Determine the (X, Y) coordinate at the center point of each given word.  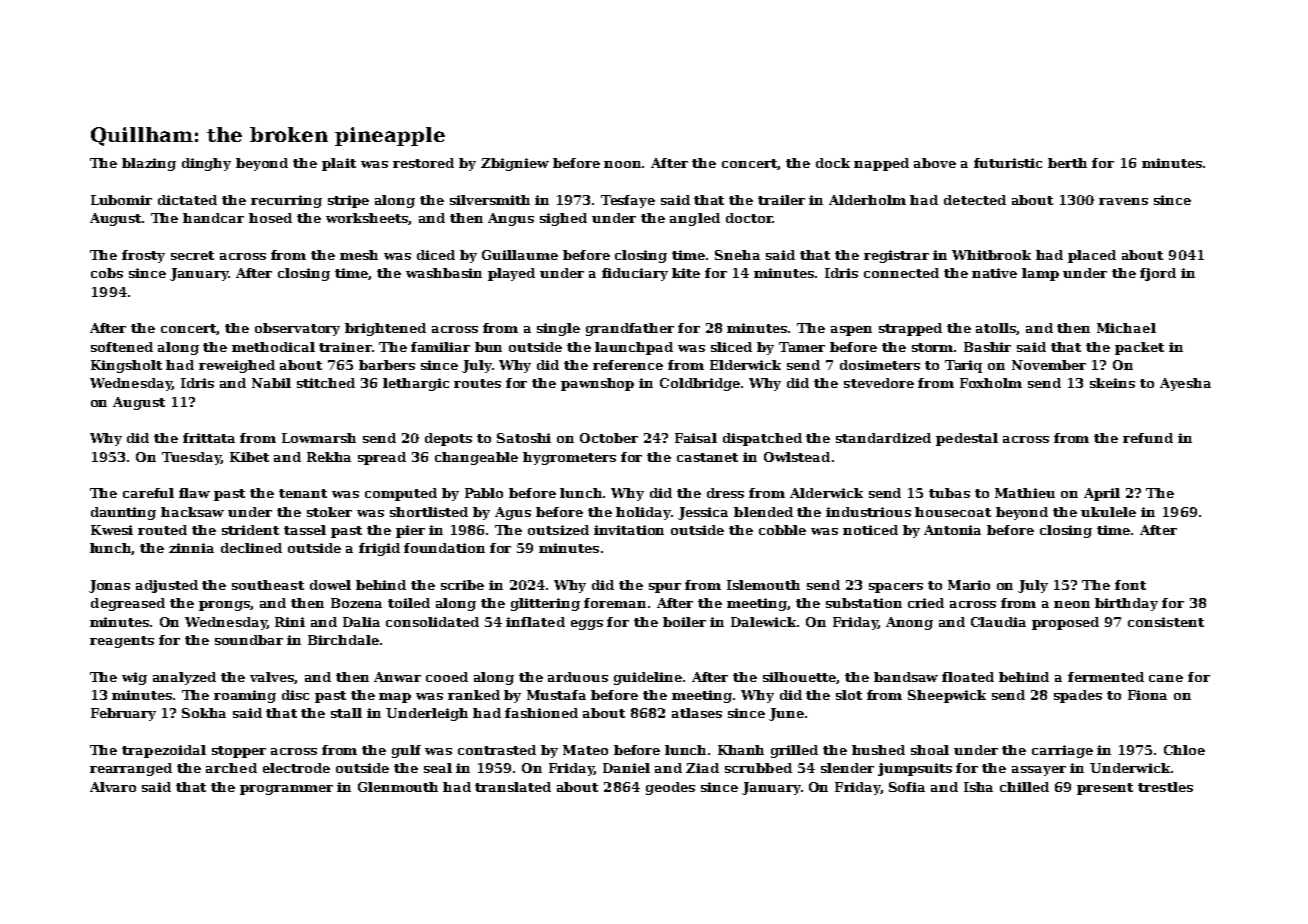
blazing (149, 164)
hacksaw (192, 512)
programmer (286, 790)
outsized (558, 530)
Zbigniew (515, 164)
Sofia (907, 787)
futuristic (1008, 163)
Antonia (952, 530)
